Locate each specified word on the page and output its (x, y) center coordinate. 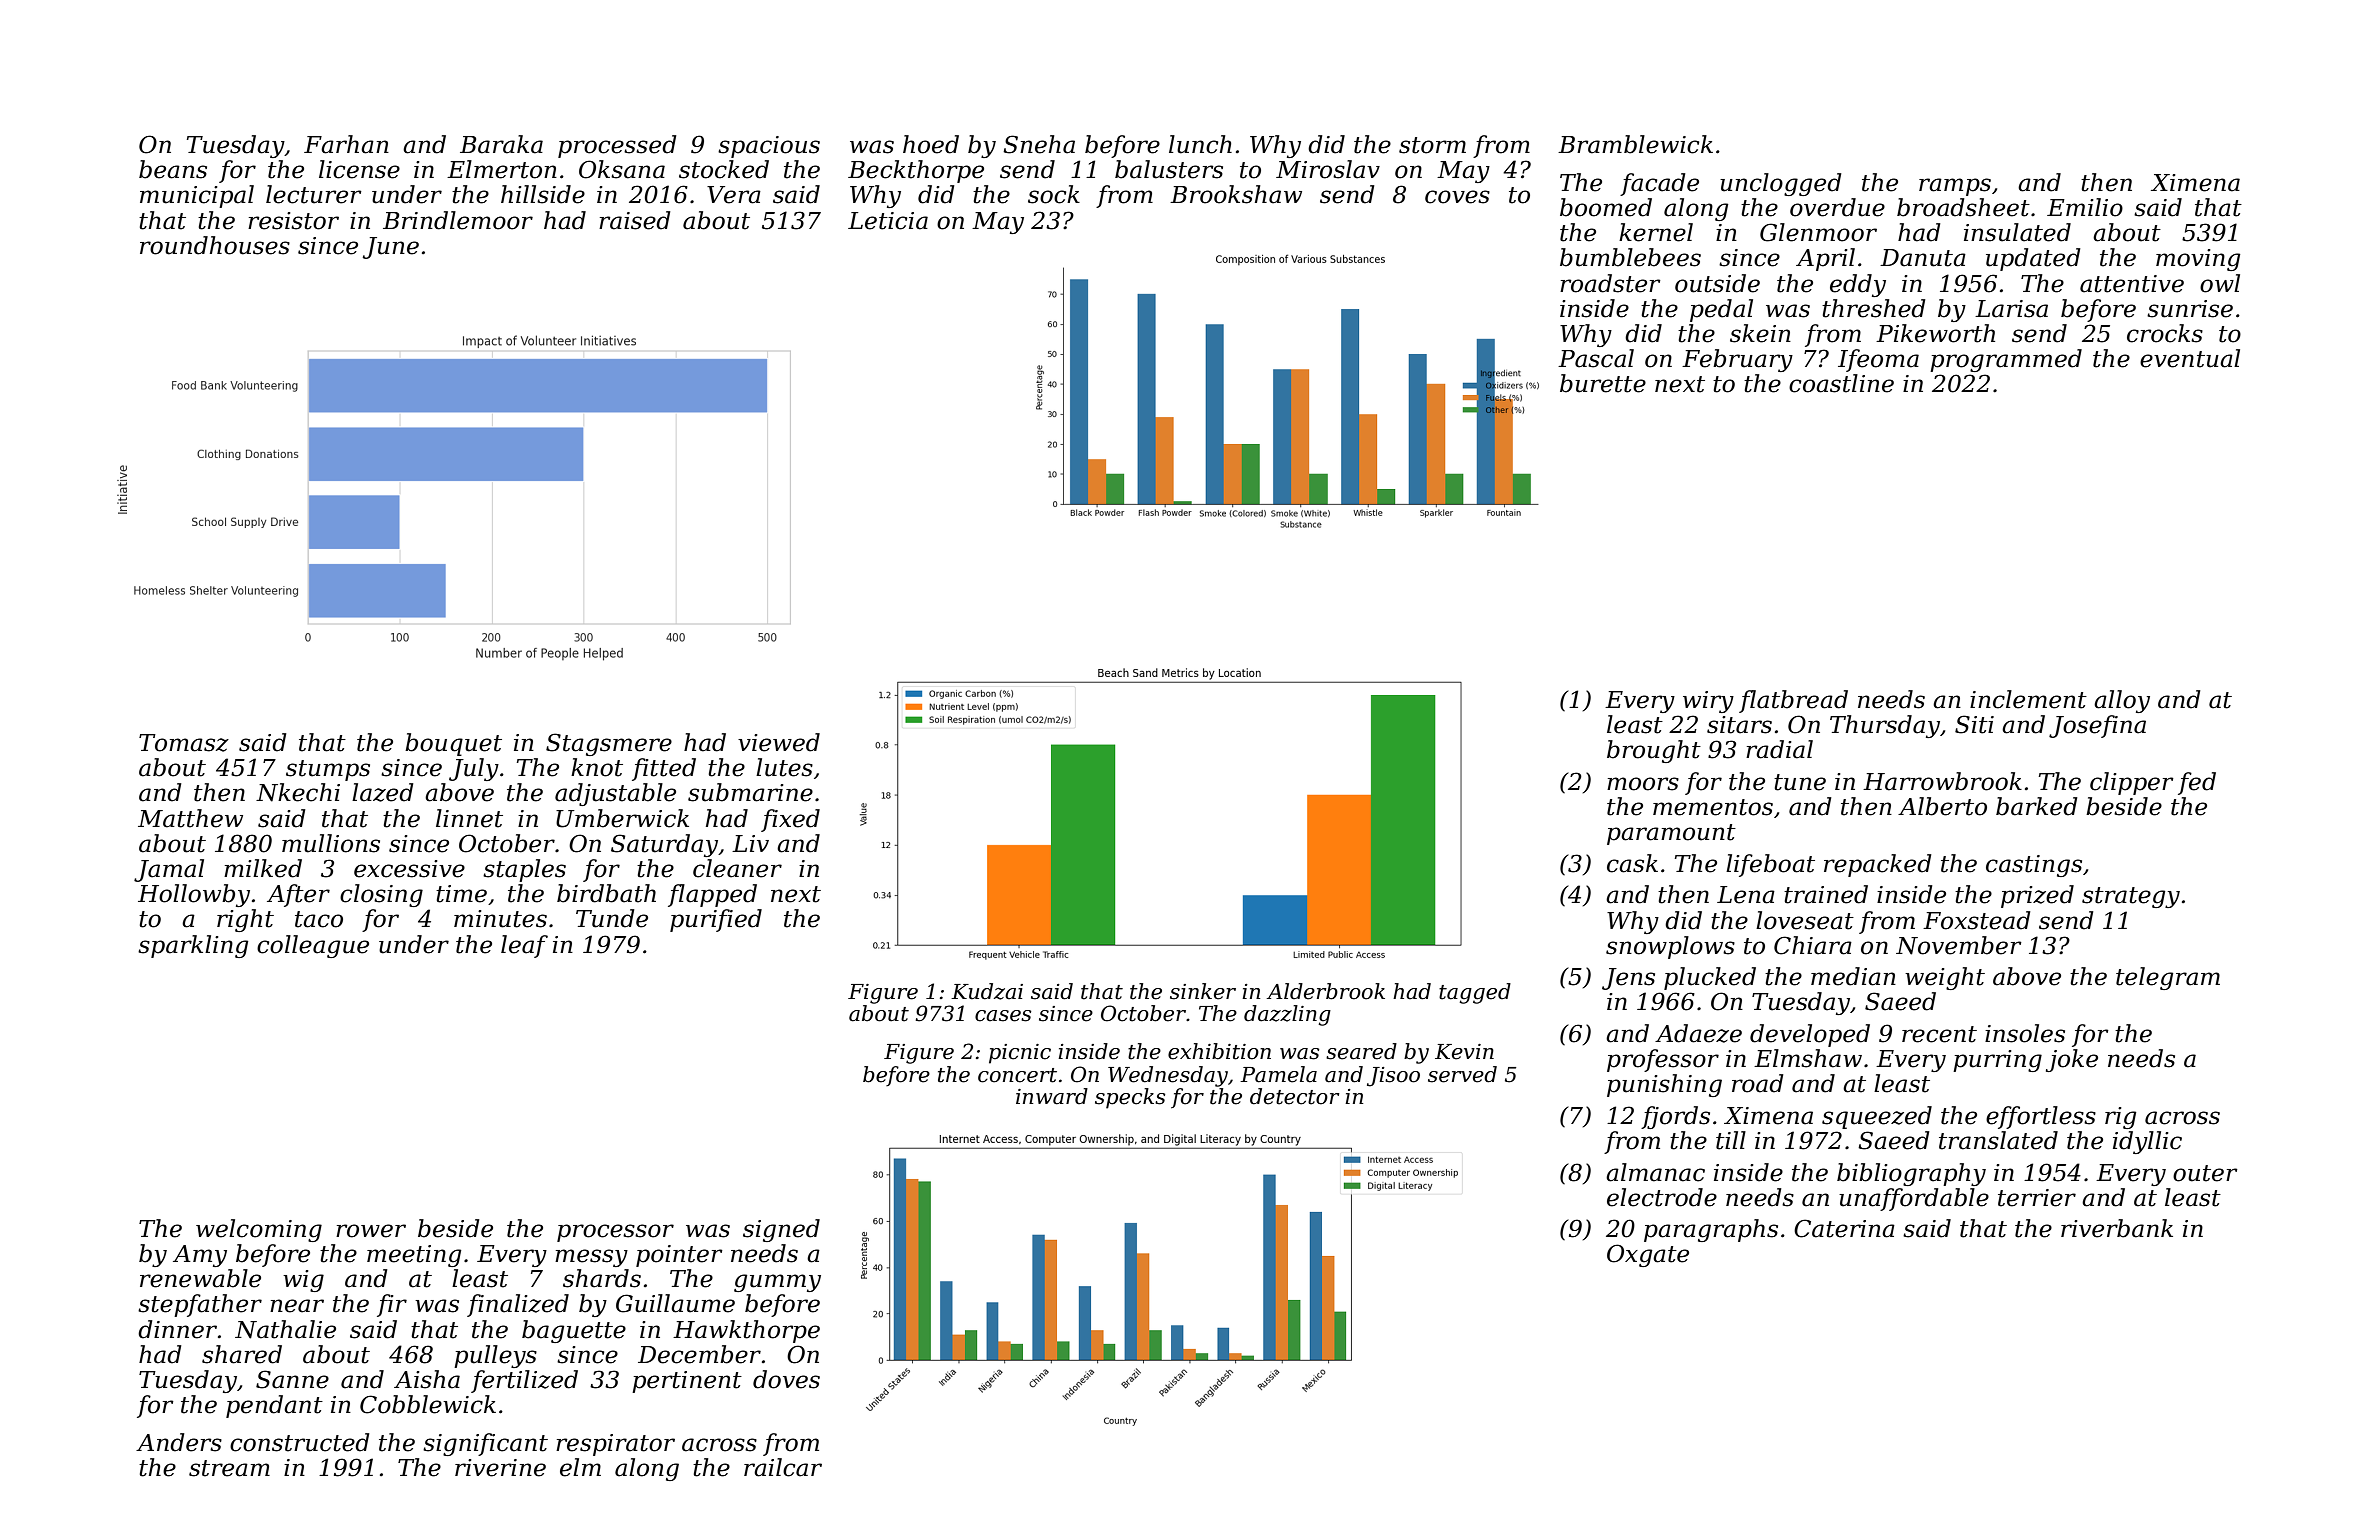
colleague (313, 946)
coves (1457, 197)
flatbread (1793, 701)
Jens (1628, 979)
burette (1603, 383)
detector (1295, 1096)
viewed (779, 742)
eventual (2190, 358)
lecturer (314, 194)
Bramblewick (1635, 144)
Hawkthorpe (746, 1331)
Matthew (190, 818)
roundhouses (215, 245)
